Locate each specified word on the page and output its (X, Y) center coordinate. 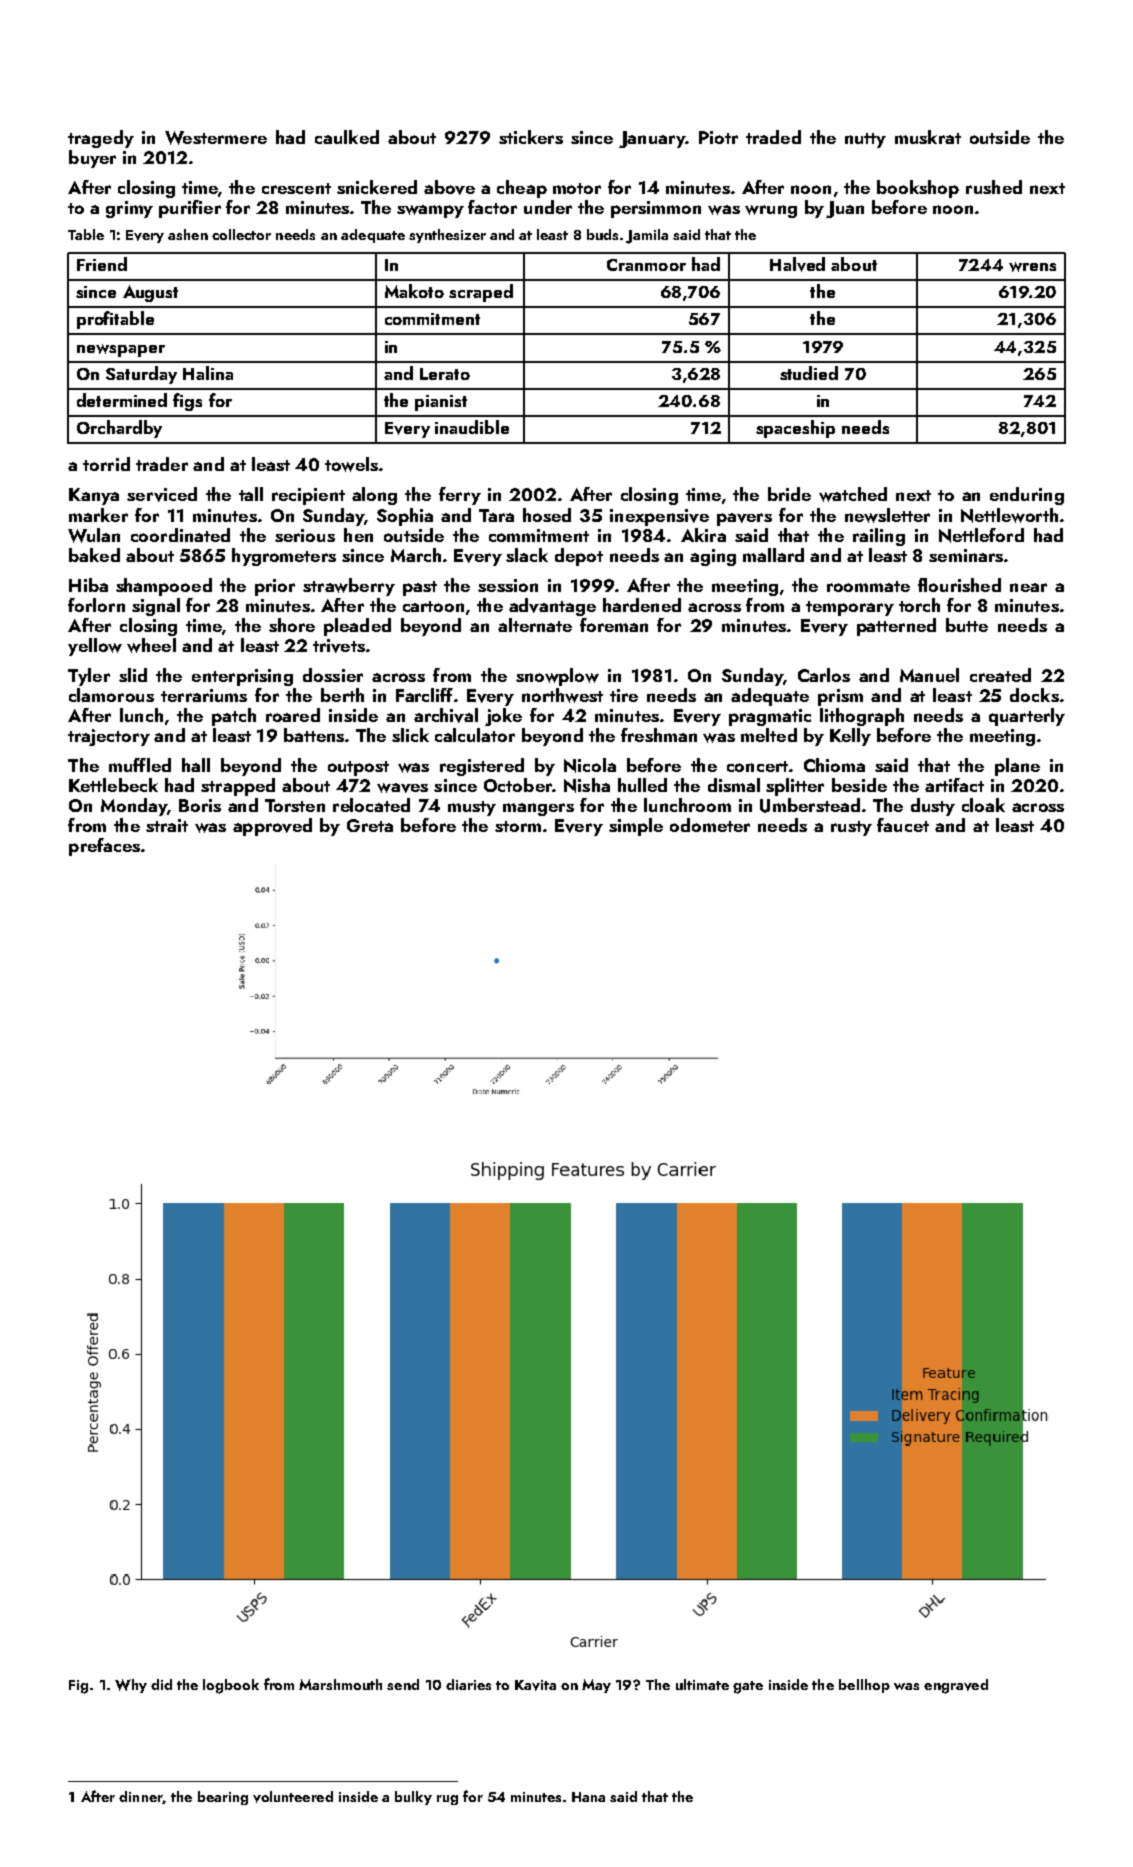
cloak (983, 805)
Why (131, 1686)
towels (351, 464)
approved (272, 827)
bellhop (864, 1686)
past (420, 588)
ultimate (702, 1684)
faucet (903, 825)
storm (518, 826)
